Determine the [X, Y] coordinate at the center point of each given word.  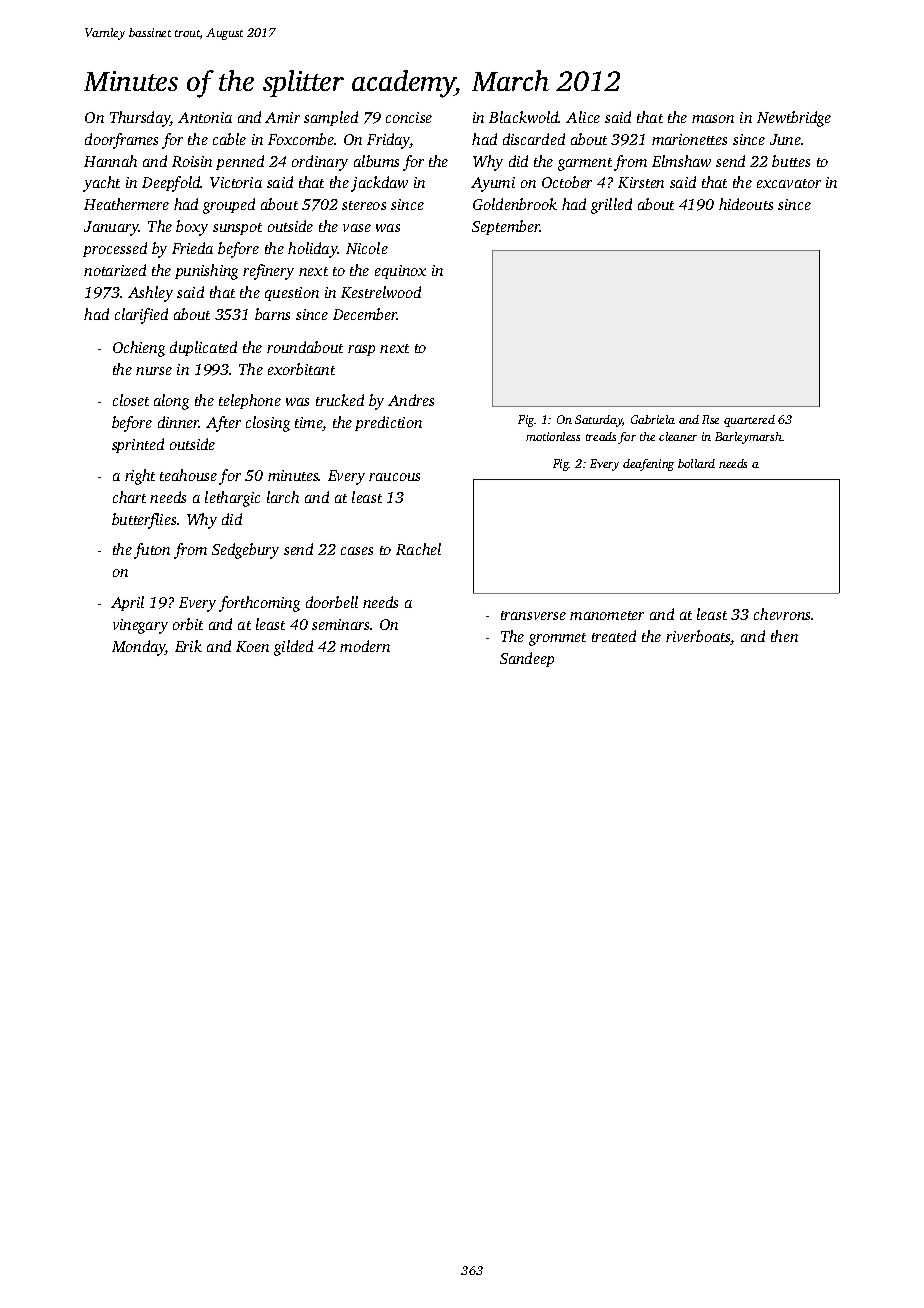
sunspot [237, 229]
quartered [749, 421]
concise [409, 117]
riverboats [698, 637]
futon [152, 551]
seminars [340, 624]
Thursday [140, 119]
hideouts [746, 204]
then [784, 636]
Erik [188, 646]
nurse [154, 371]
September [506, 227]
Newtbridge [794, 119]
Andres [411, 400]
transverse [533, 615]
